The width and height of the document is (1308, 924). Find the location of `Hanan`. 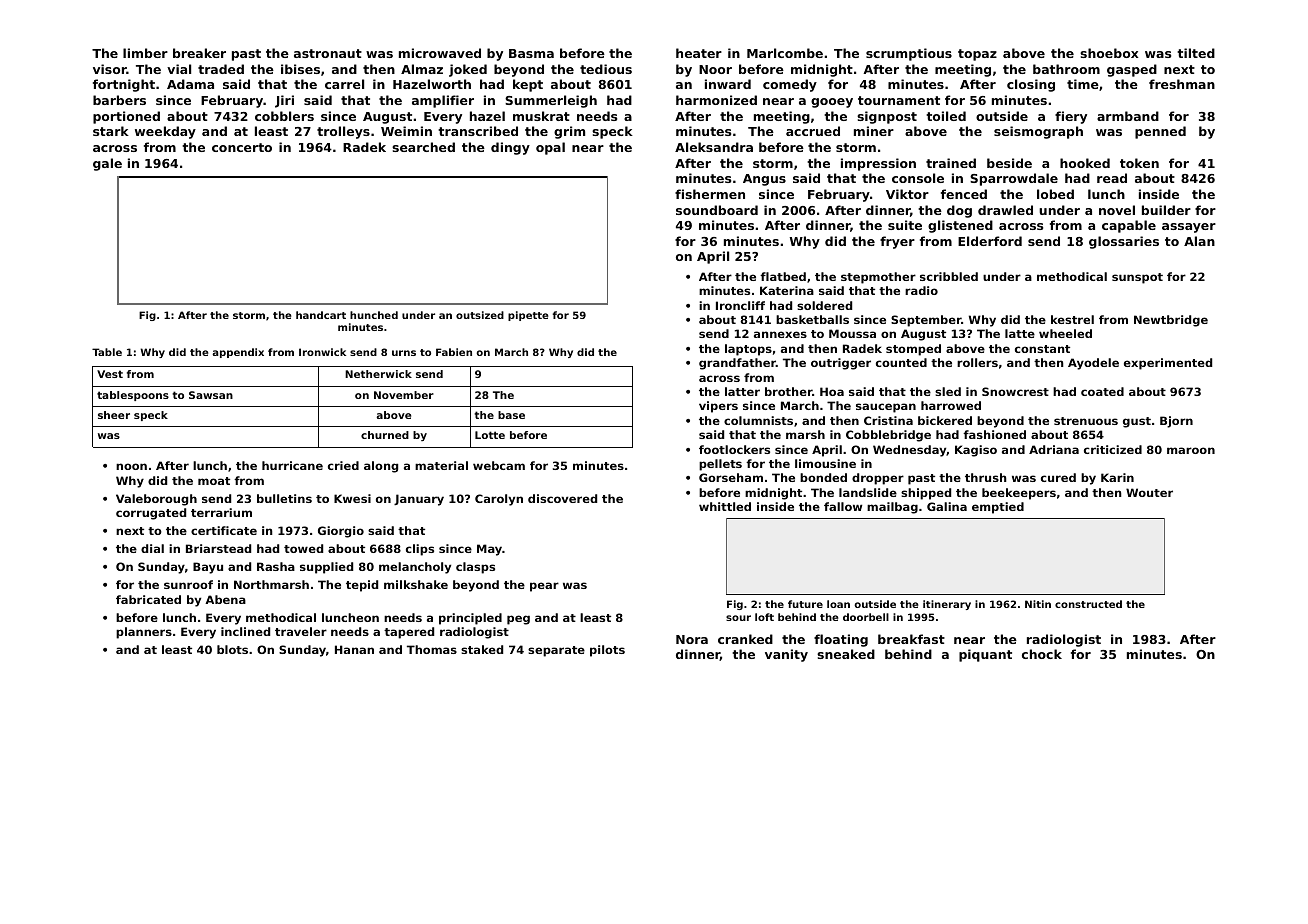

Hanan is located at coordinates (354, 649).
